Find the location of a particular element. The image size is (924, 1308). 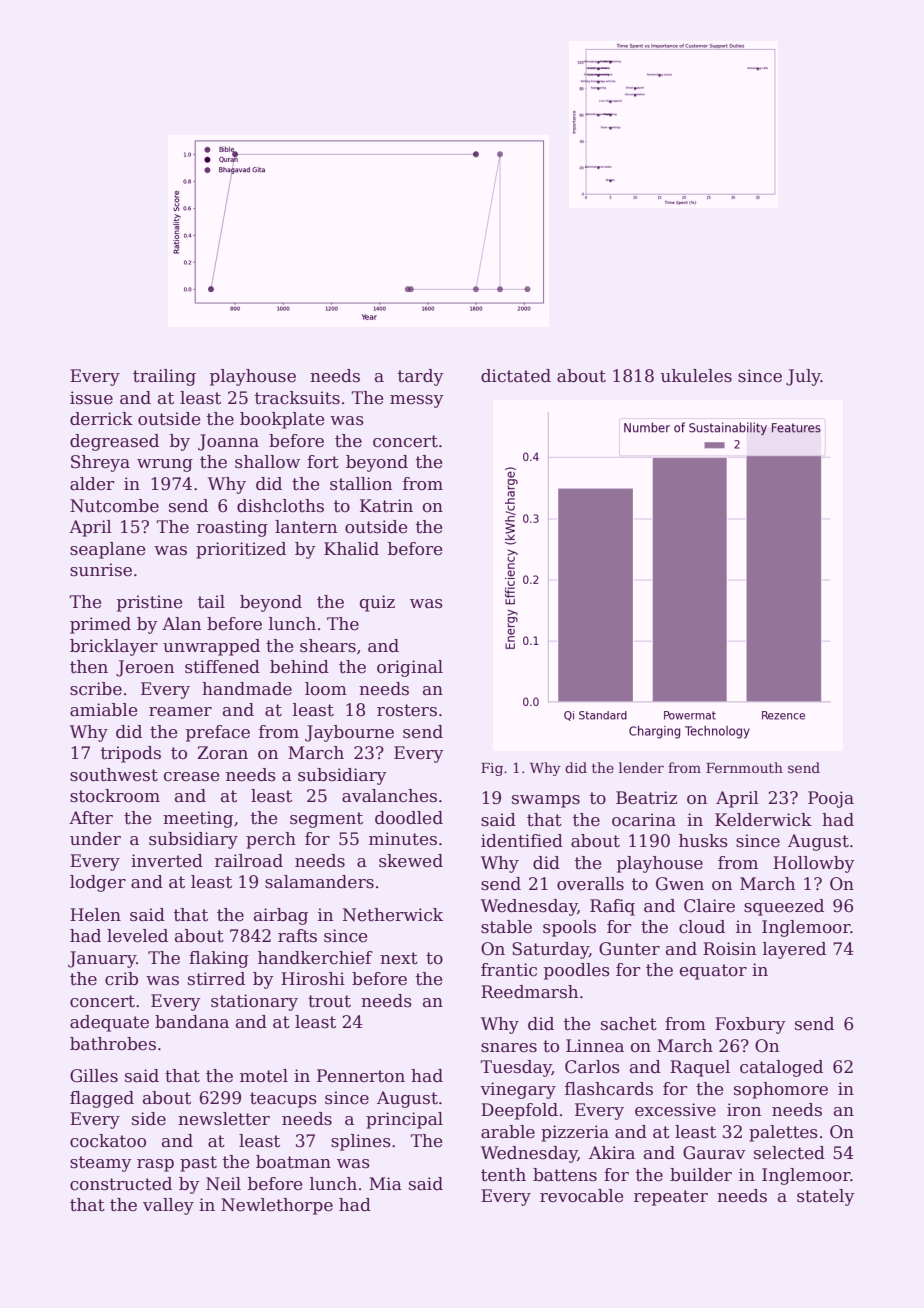

derrick is located at coordinates (101, 419).
